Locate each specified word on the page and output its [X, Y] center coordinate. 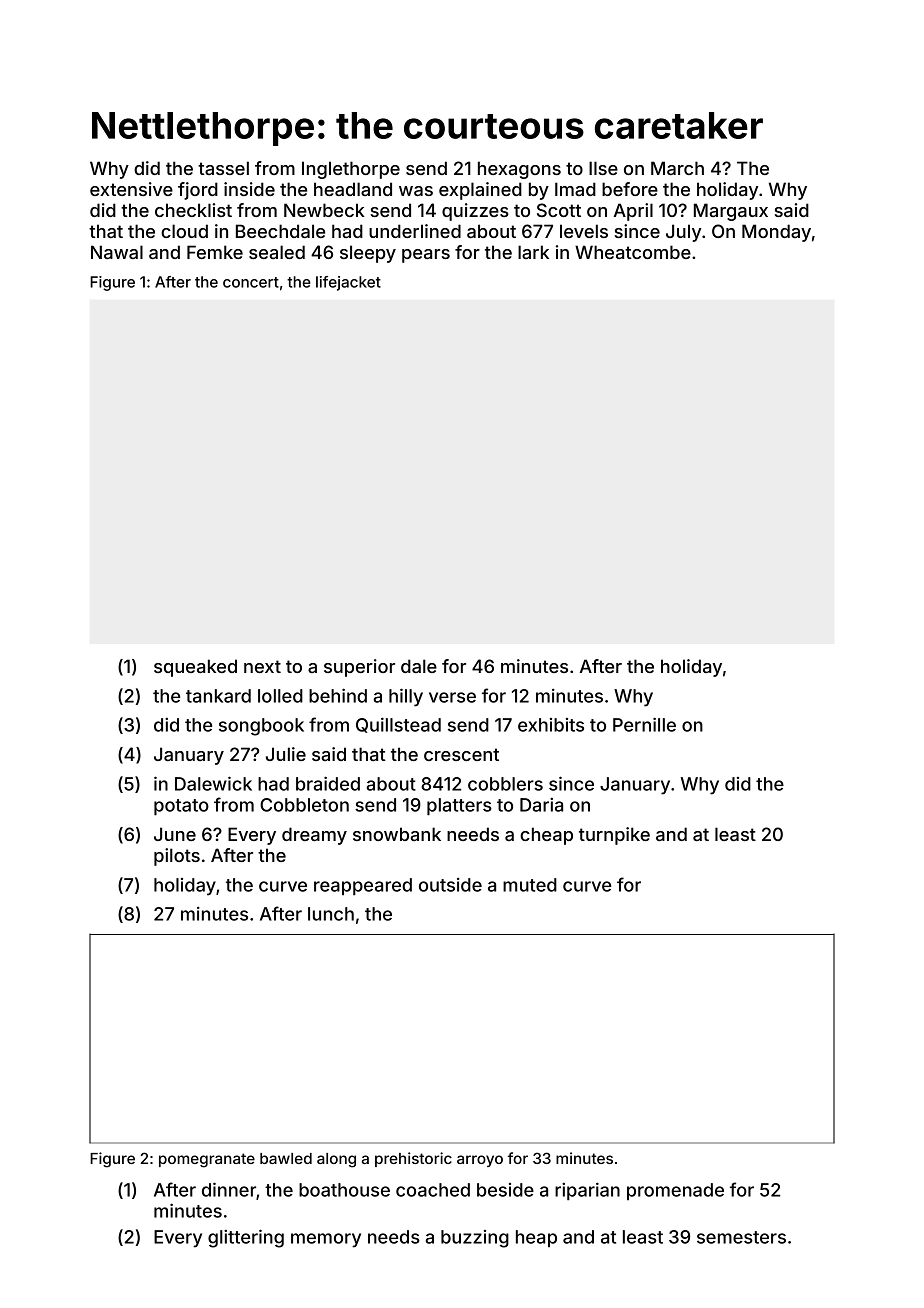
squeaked [195, 668]
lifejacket [348, 283]
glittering [246, 1238]
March [677, 168]
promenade [675, 1191]
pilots [177, 857]
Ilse [603, 168]
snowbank [397, 834]
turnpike [614, 836]
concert [251, 282]
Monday [776, 233]
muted [530, 885]
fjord [198, 191]
